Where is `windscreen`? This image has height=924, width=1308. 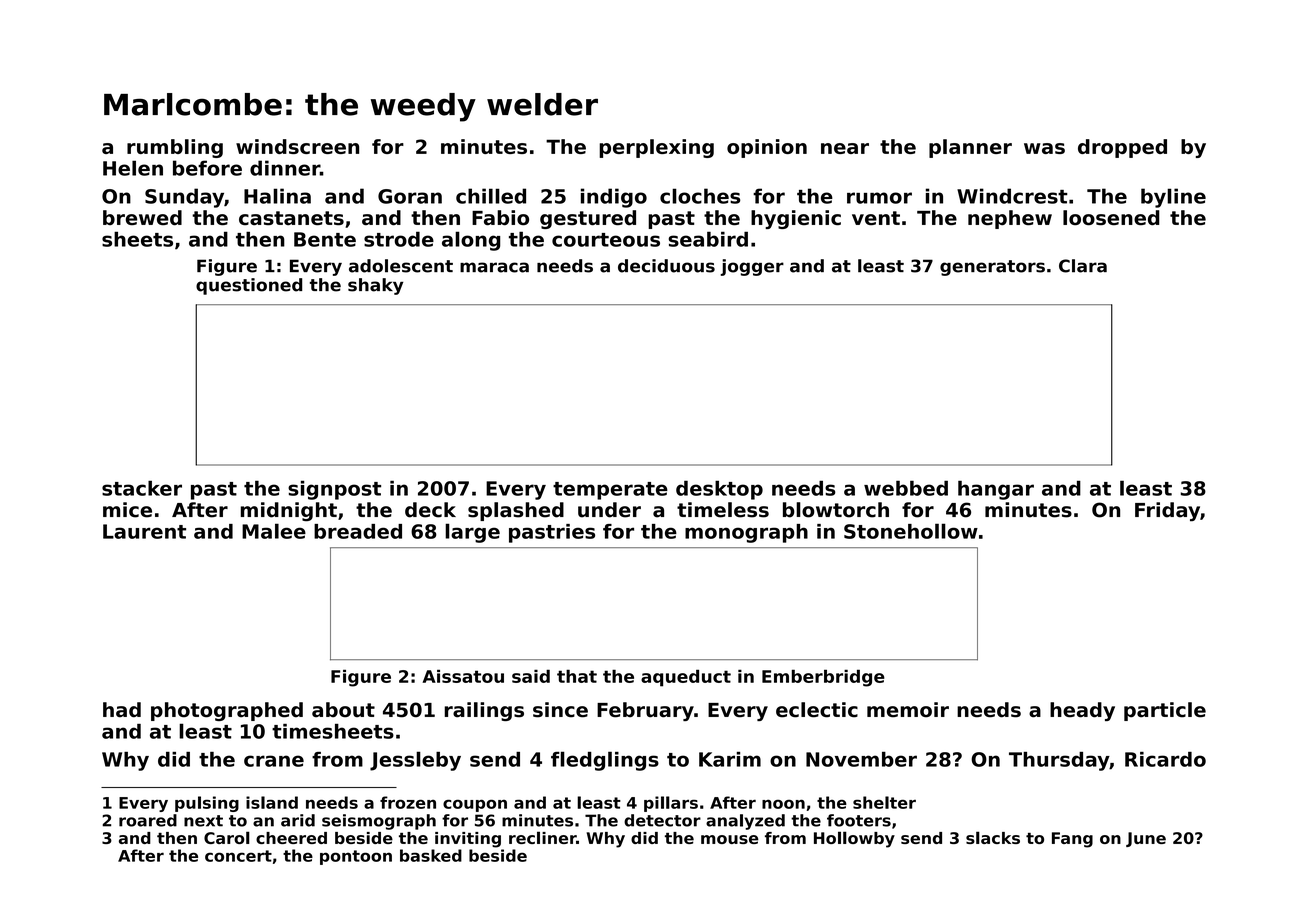
windscreen is located at coordinates (297, 146).
